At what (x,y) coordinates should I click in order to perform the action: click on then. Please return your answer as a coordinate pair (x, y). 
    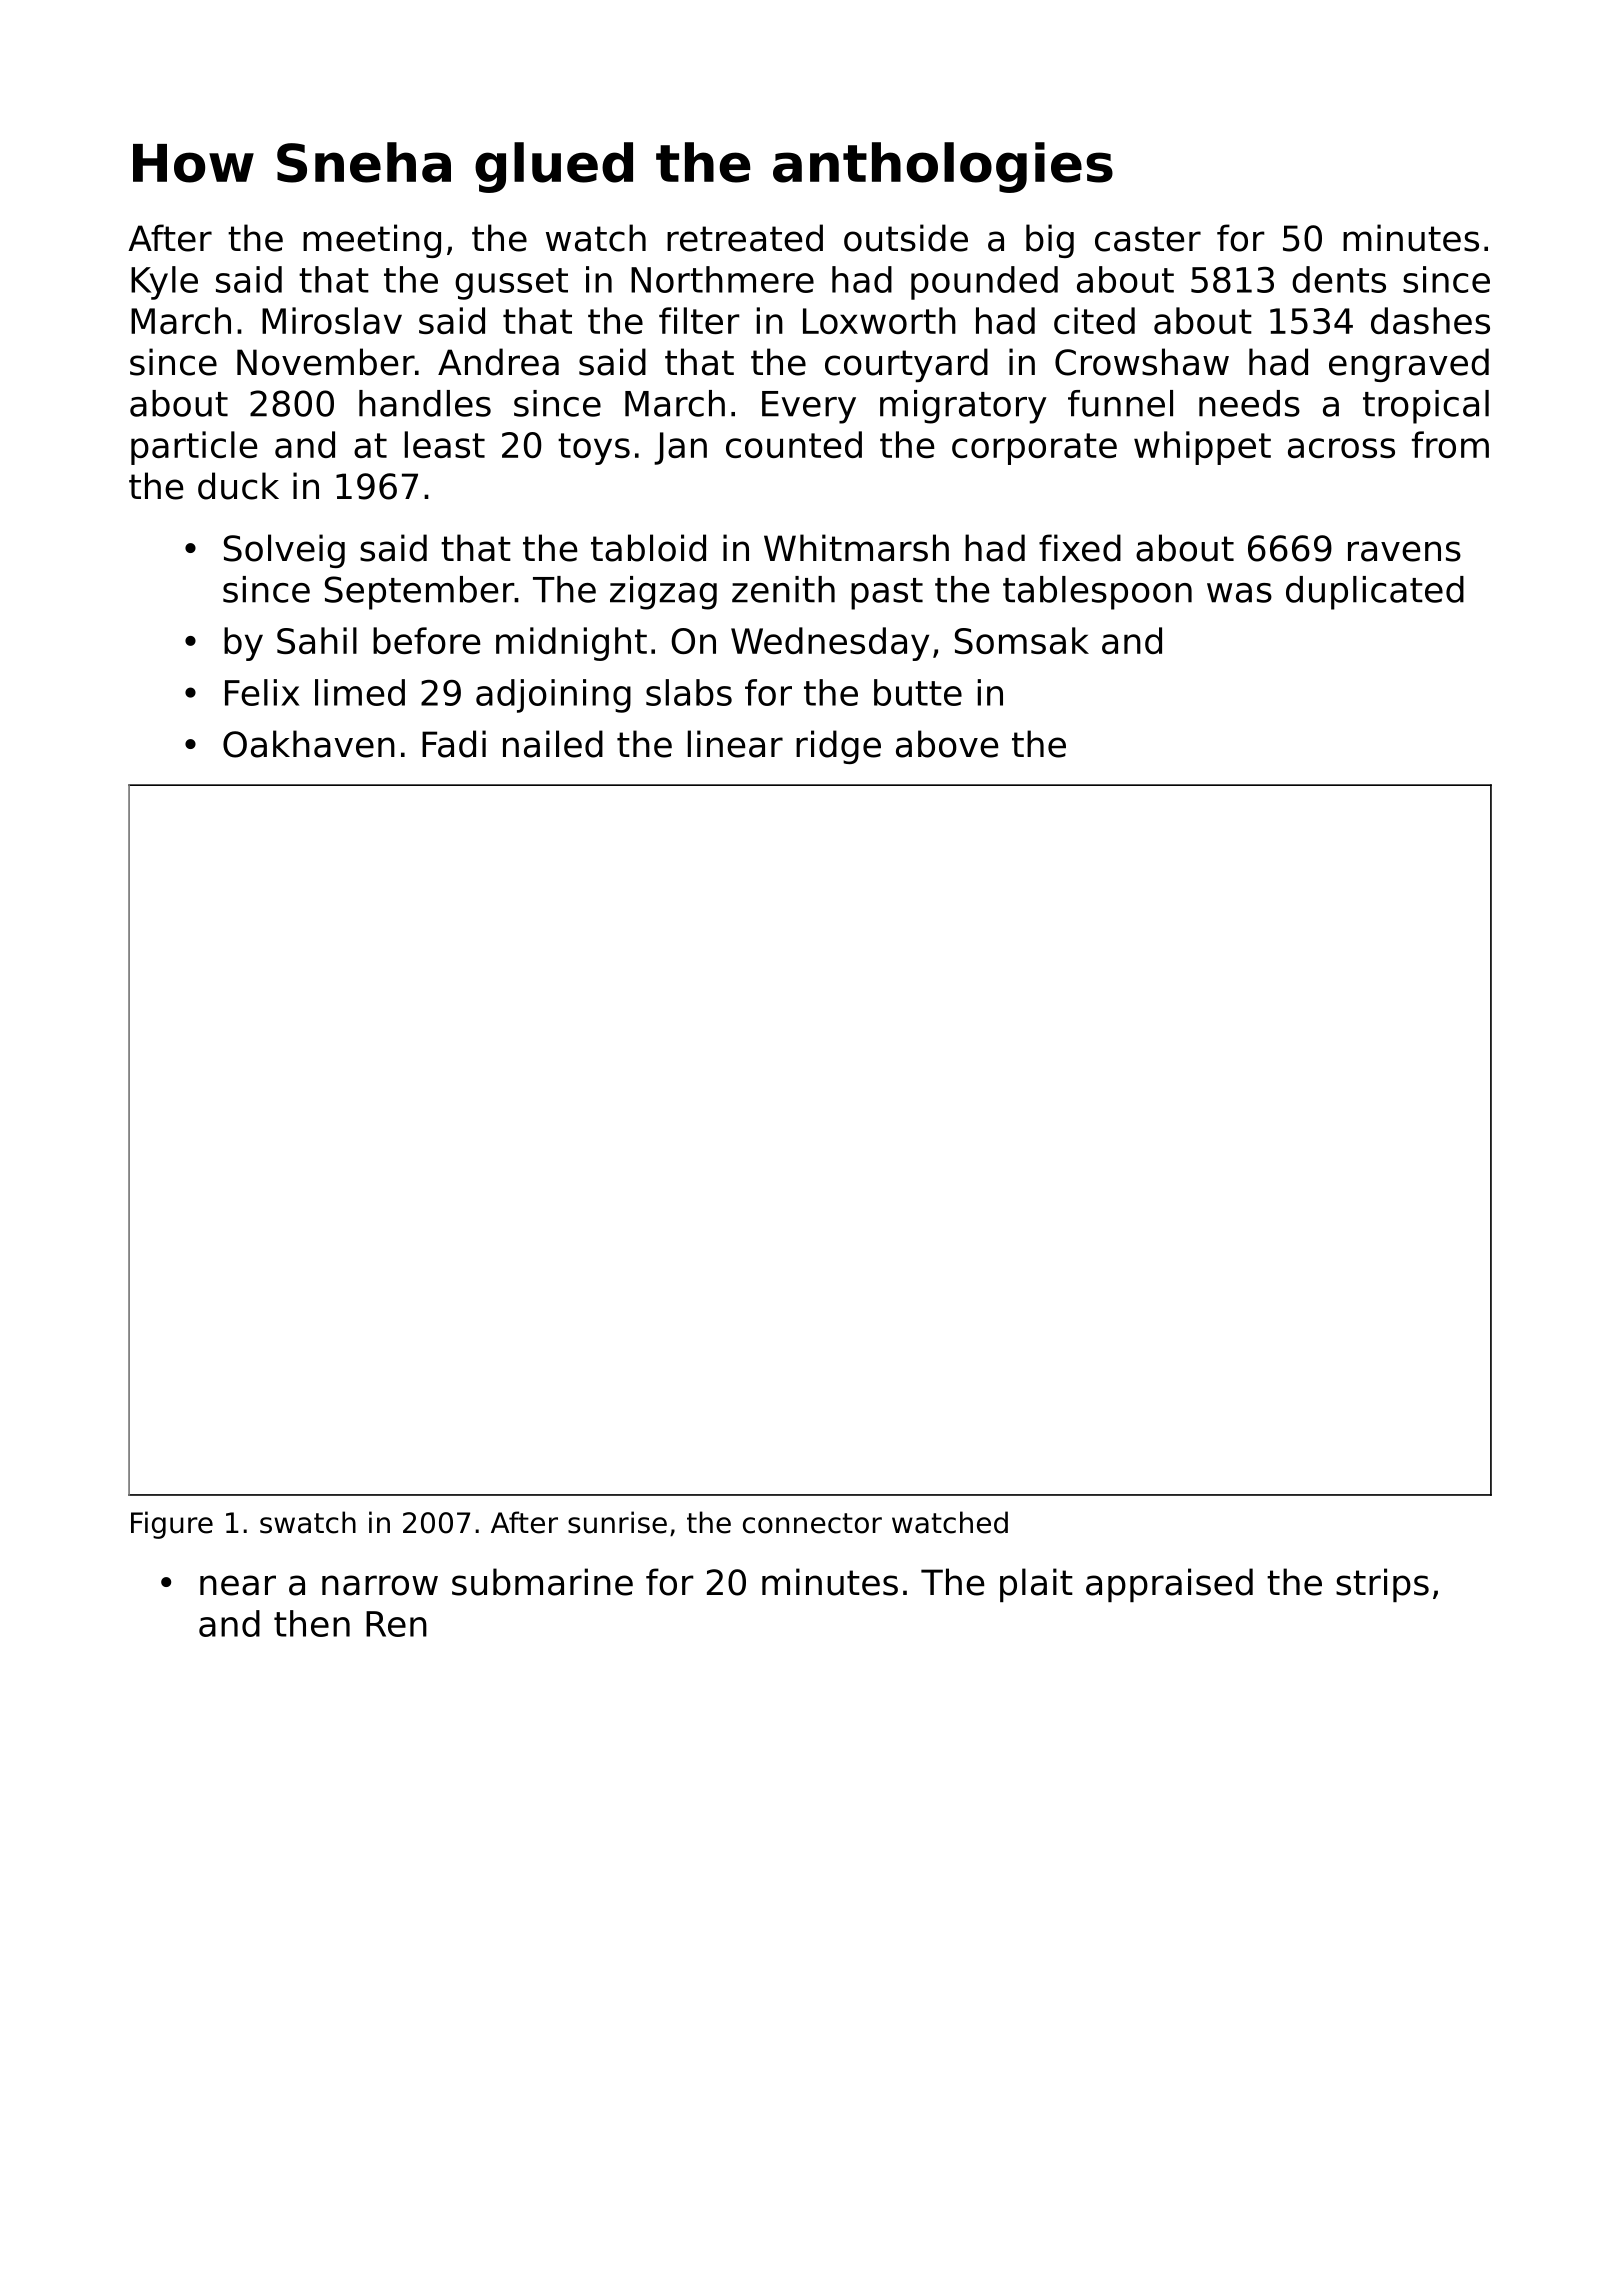
    Looking at the image, I should click on (312, 1623).
